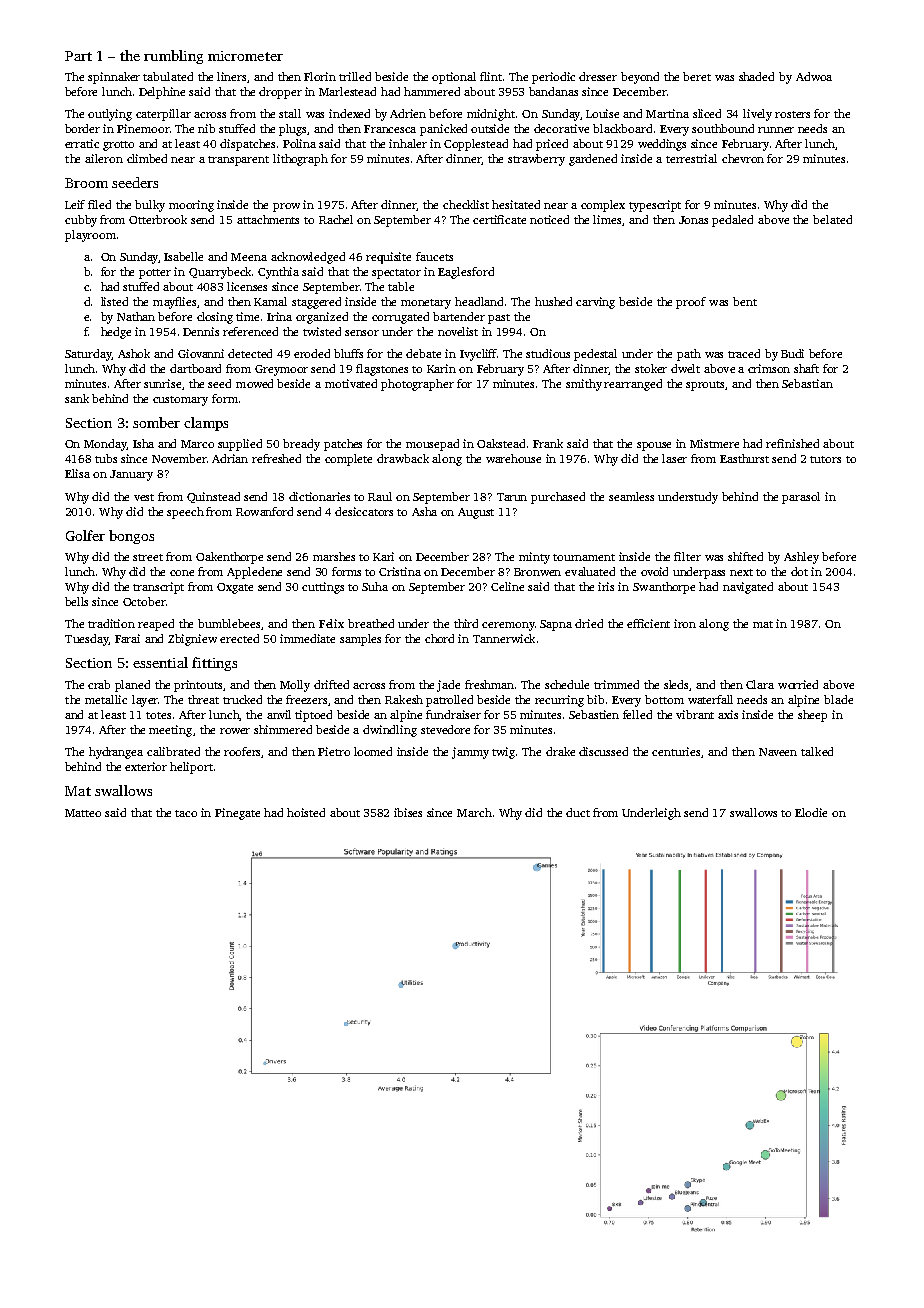  What do you see at coordinates (156, 422) in the document?
I see `somber` at bounding box center [156, 422].
